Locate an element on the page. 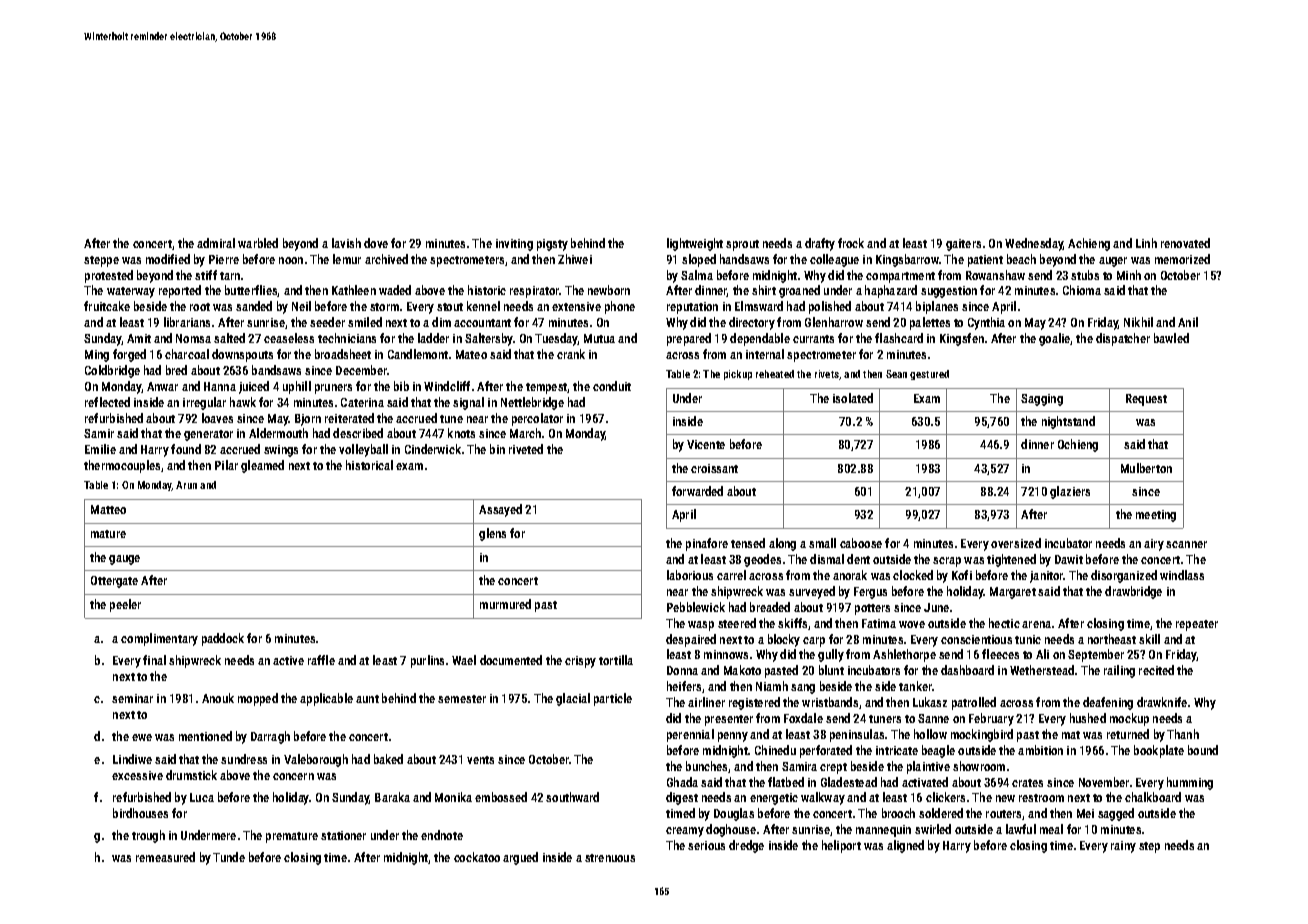 This image has height=924, width=1308. groaned is located at coordinates (799, 291).
